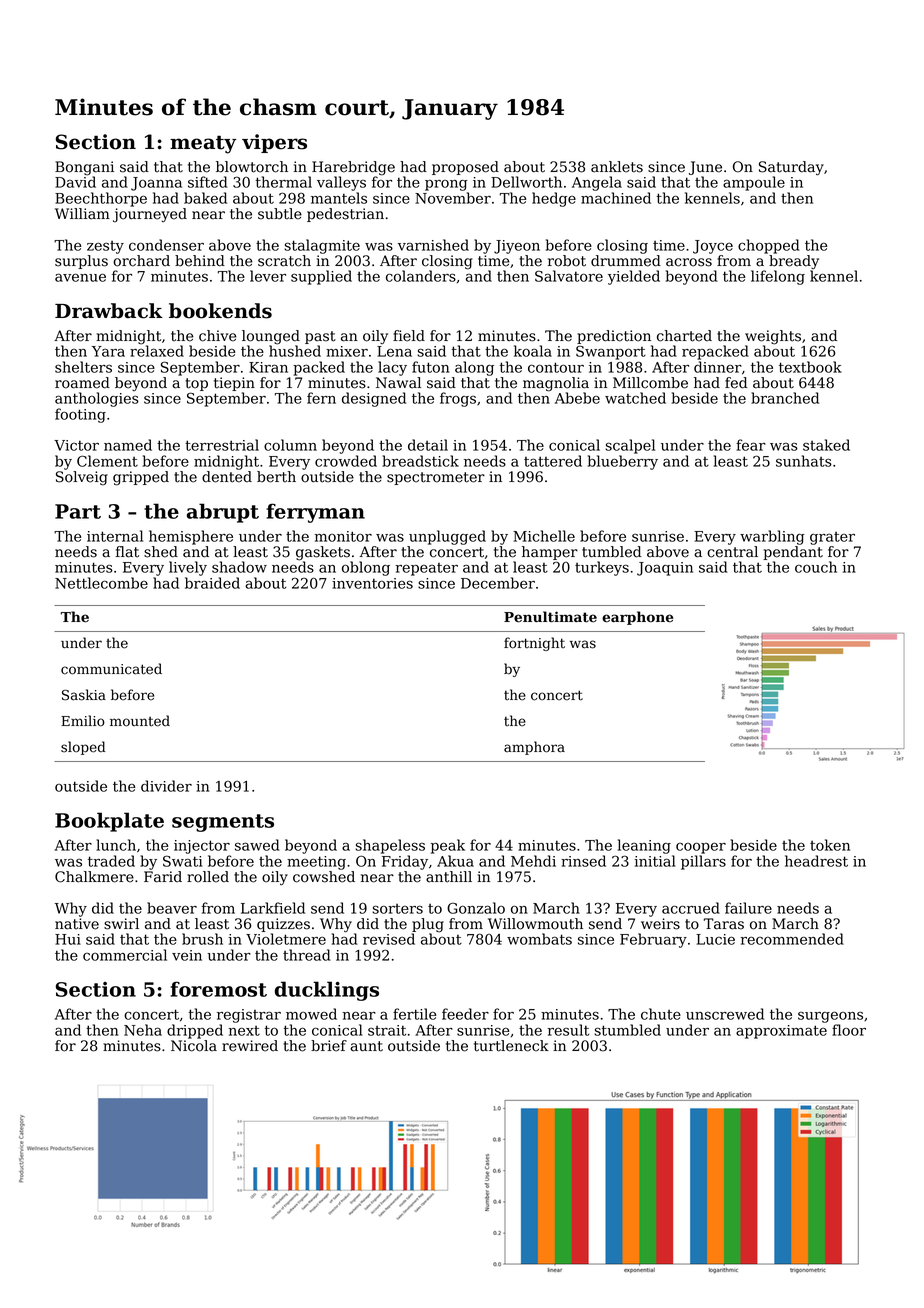 This document has width=924, height=1308. What do you see at coordinates (115, 536) in the document?
I see `internal` at bounding box center [115, 536].
